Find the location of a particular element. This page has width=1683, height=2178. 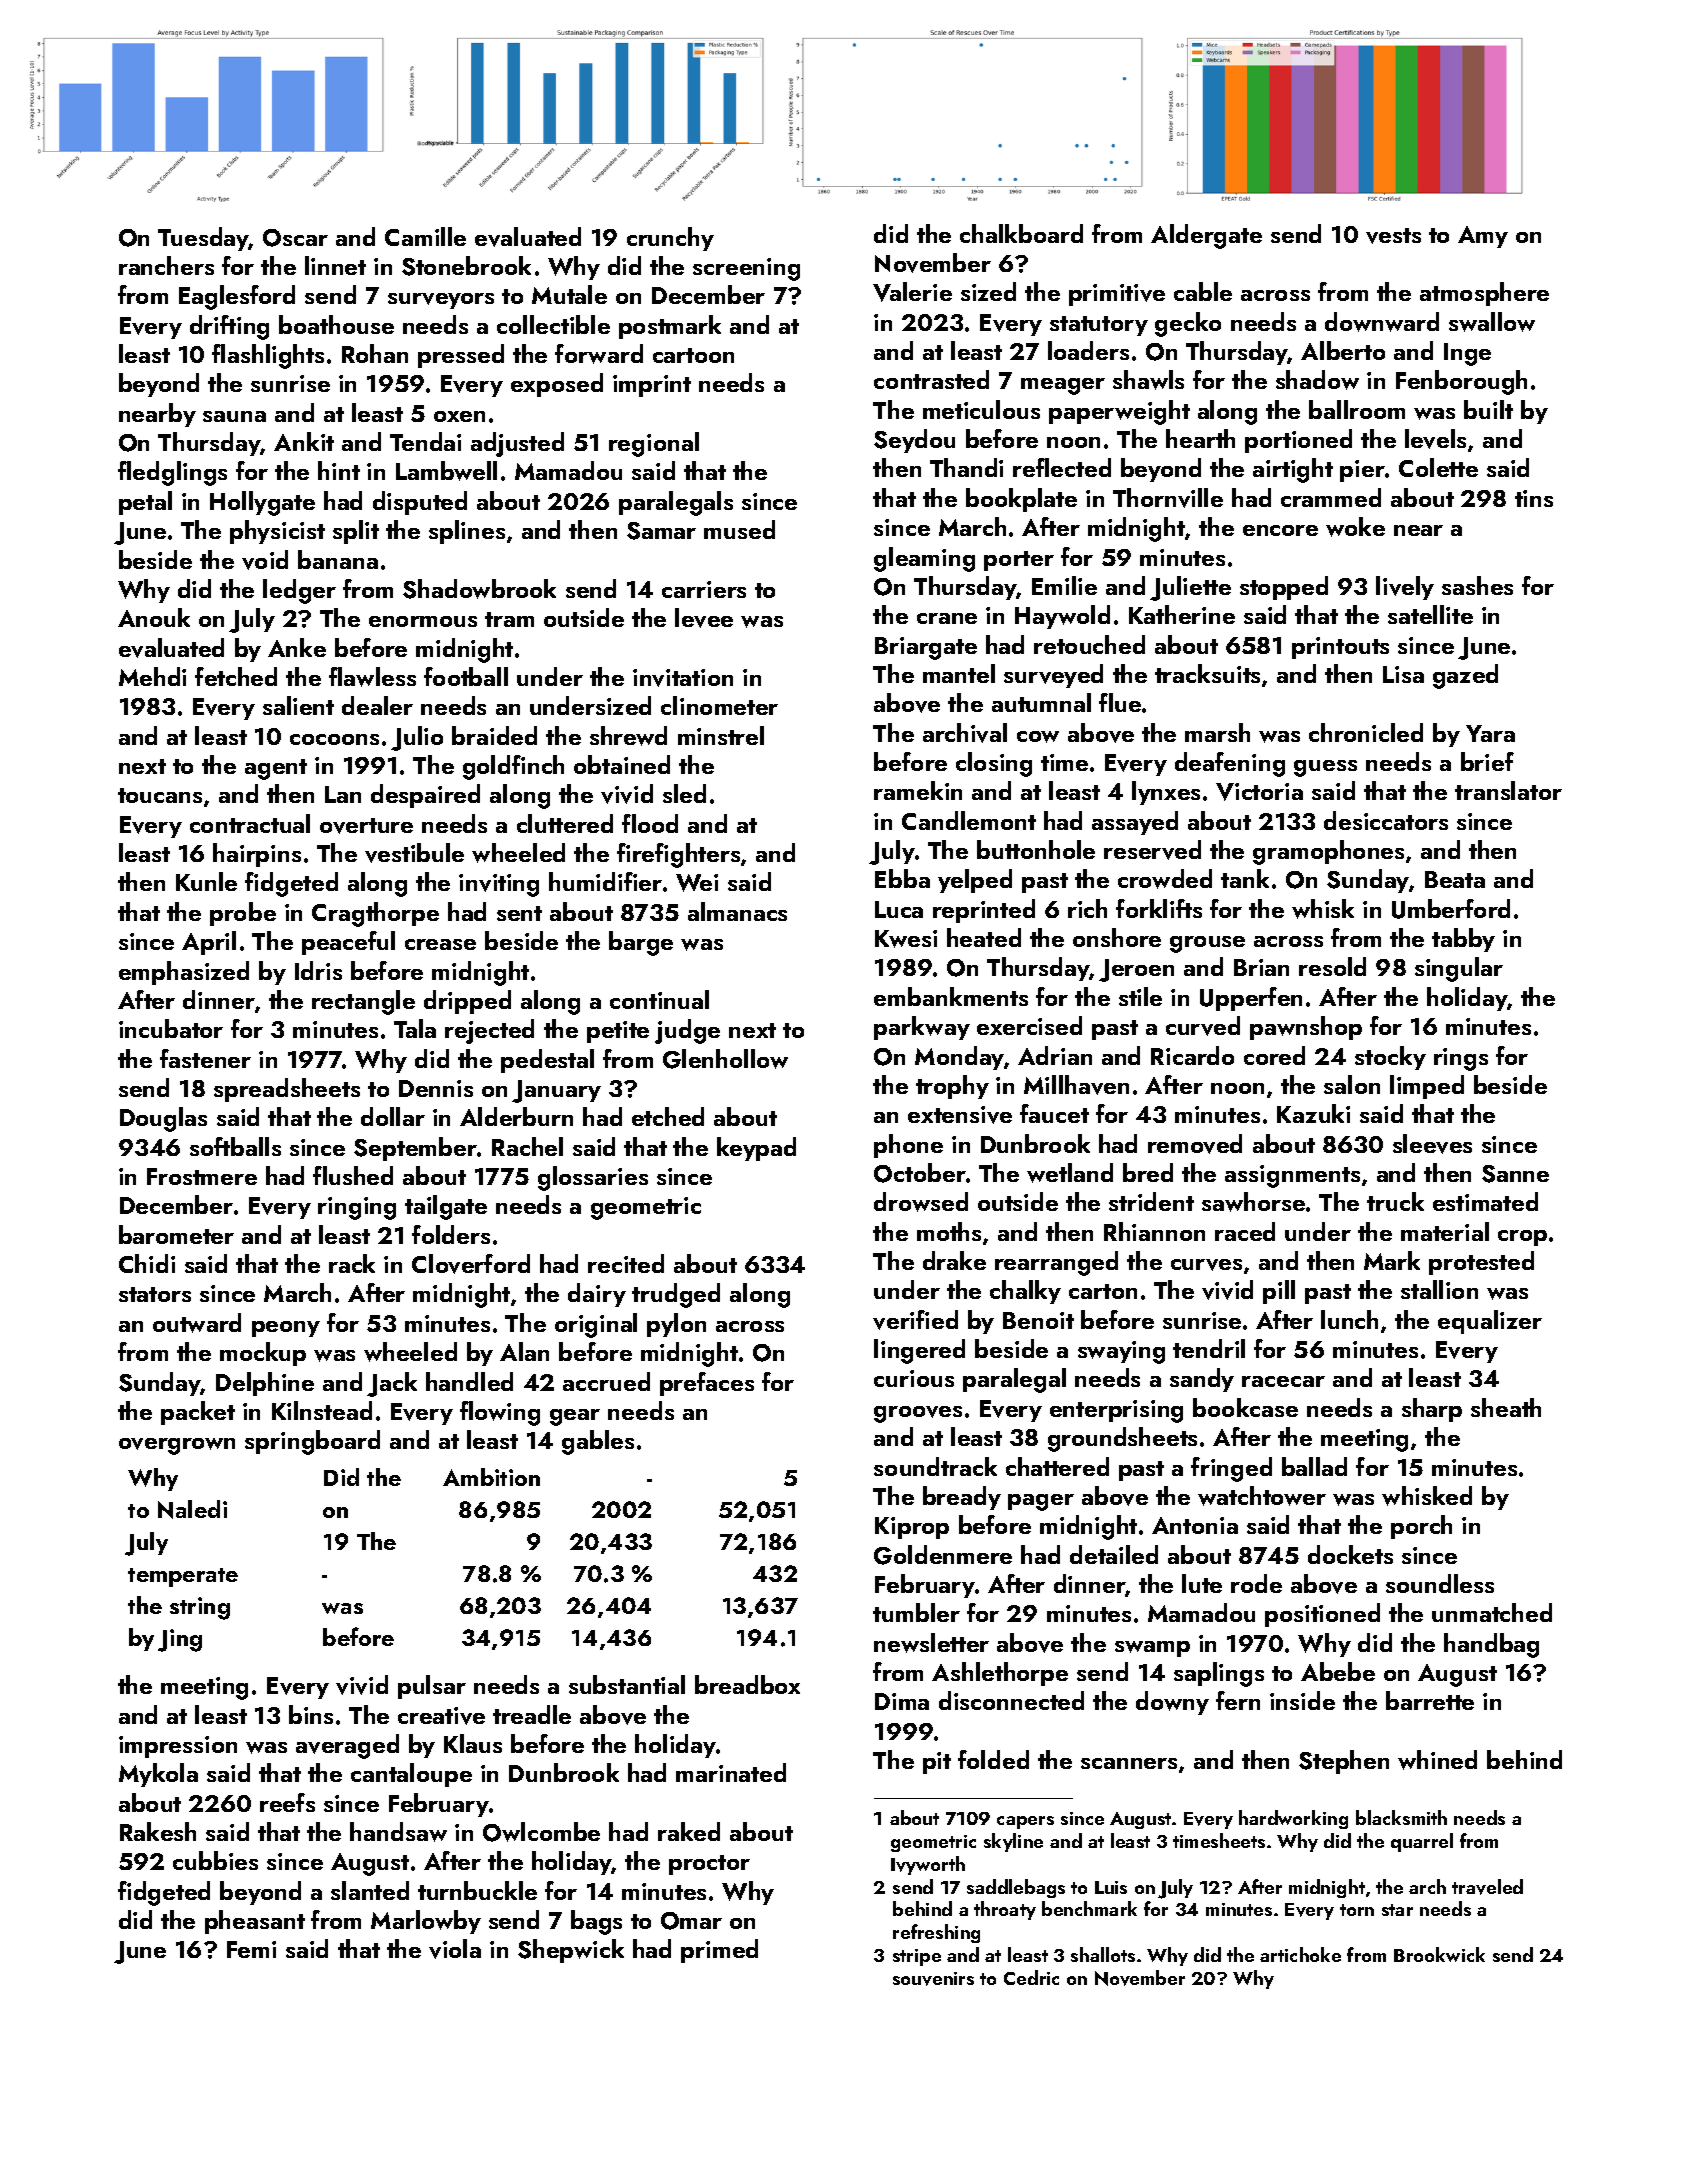

meager is located at coordinates (1063, 386).
